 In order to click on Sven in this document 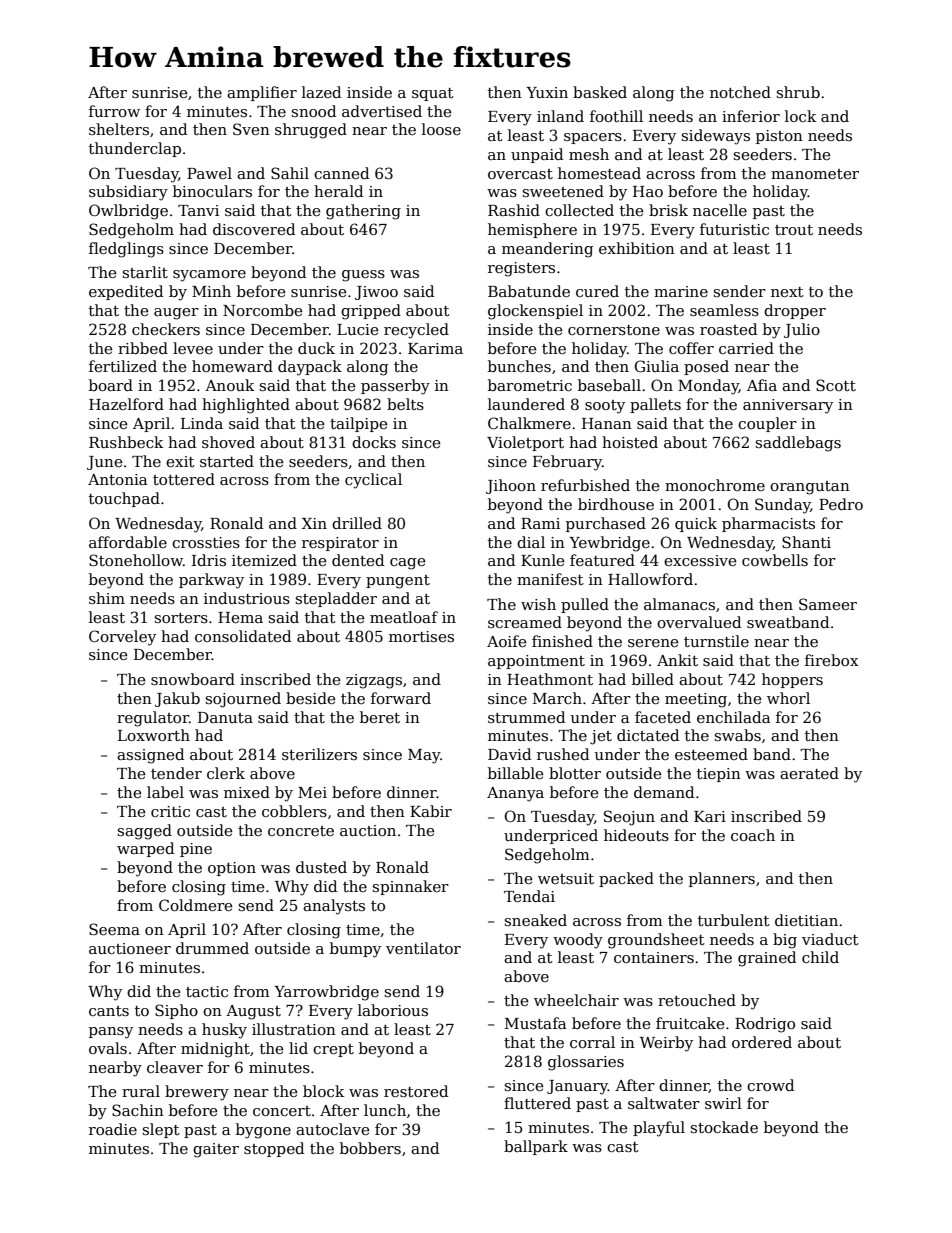, I will do `click(251, 129)`.
